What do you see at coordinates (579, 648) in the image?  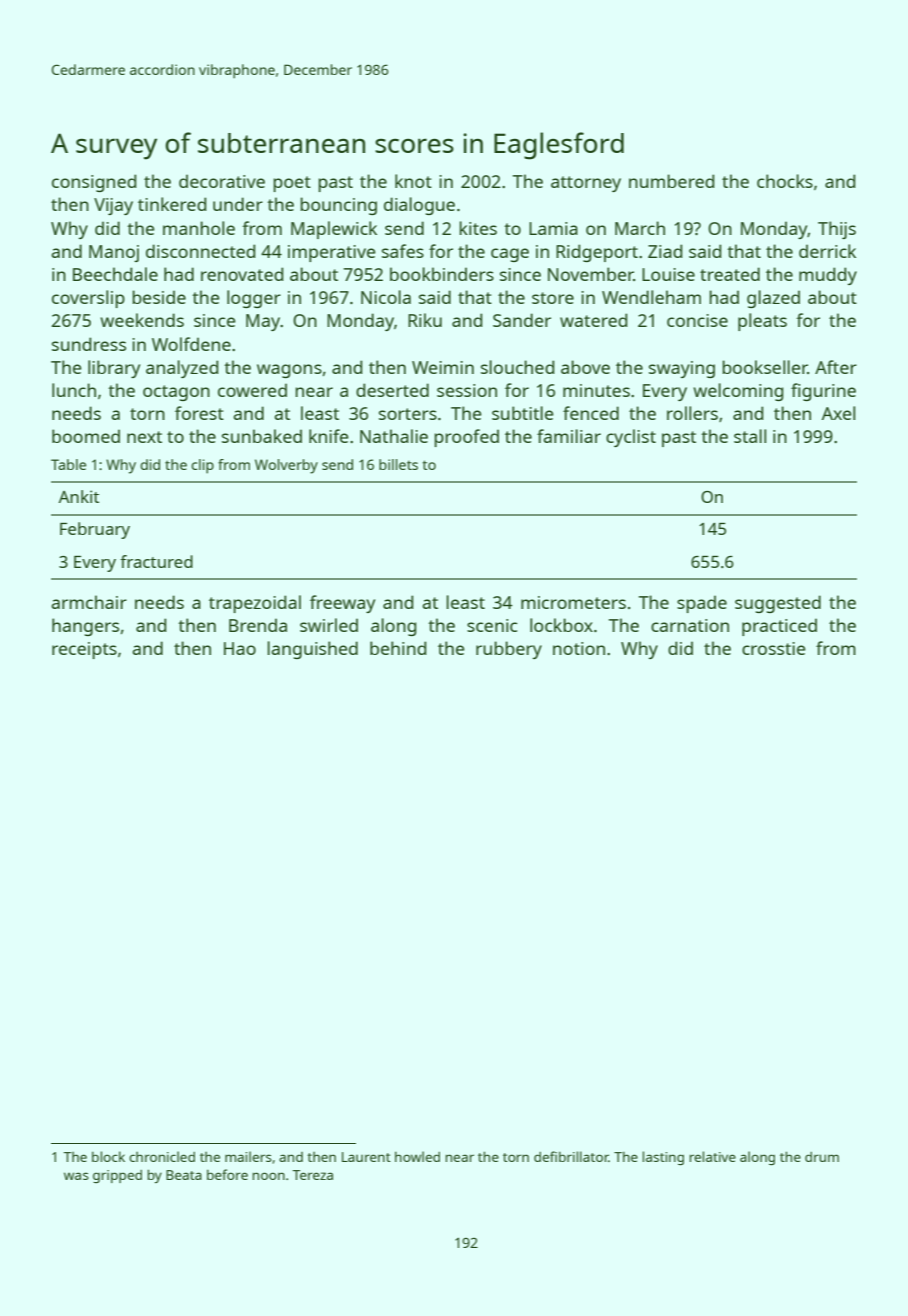 I see `notion` at bounding box center [579, 648].
